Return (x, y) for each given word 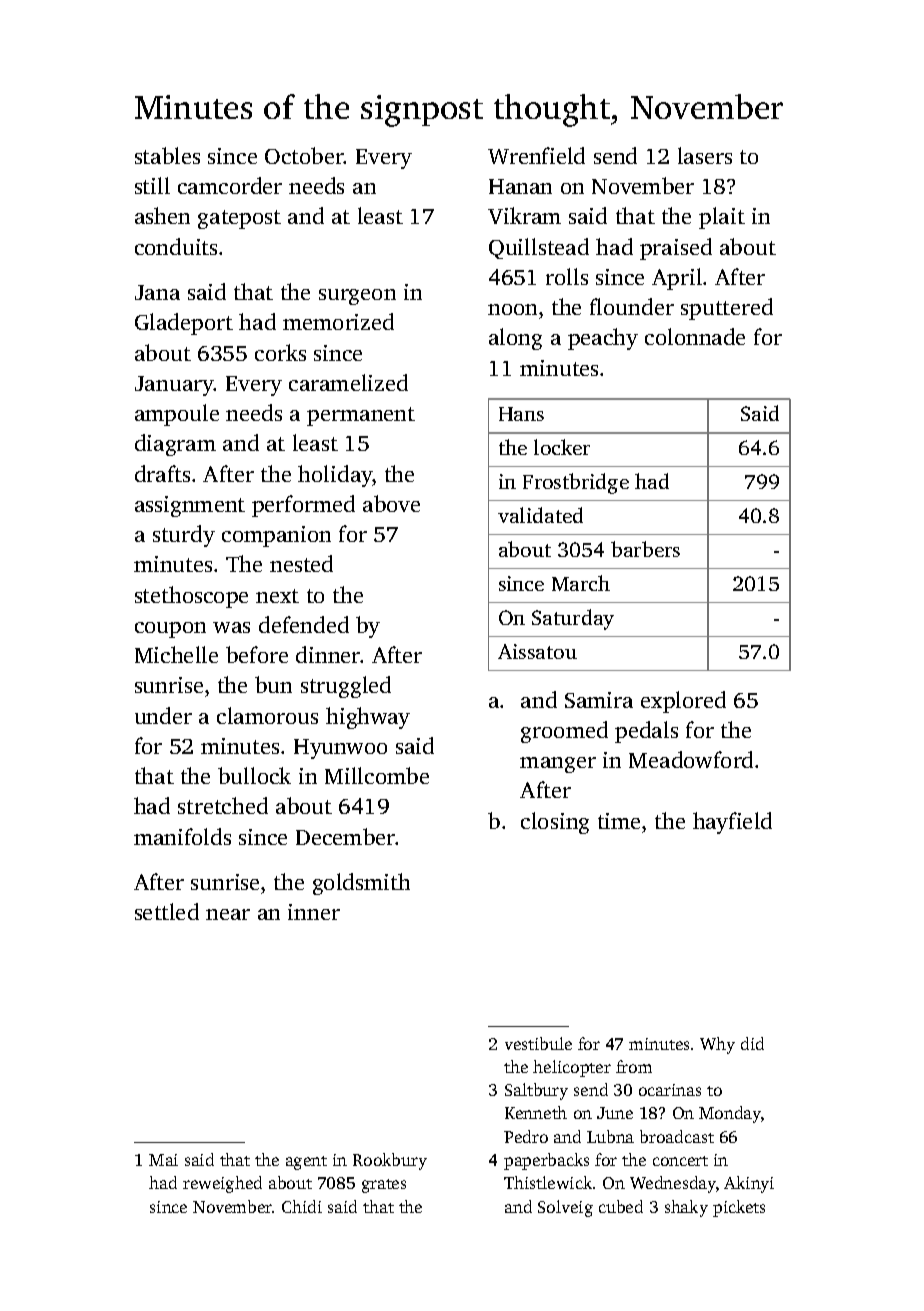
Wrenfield (536, 155)
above (391, 503)
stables (167, 155)
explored (683, 702)
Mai (163, 1160)
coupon (170, 630)
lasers (705, 155)
